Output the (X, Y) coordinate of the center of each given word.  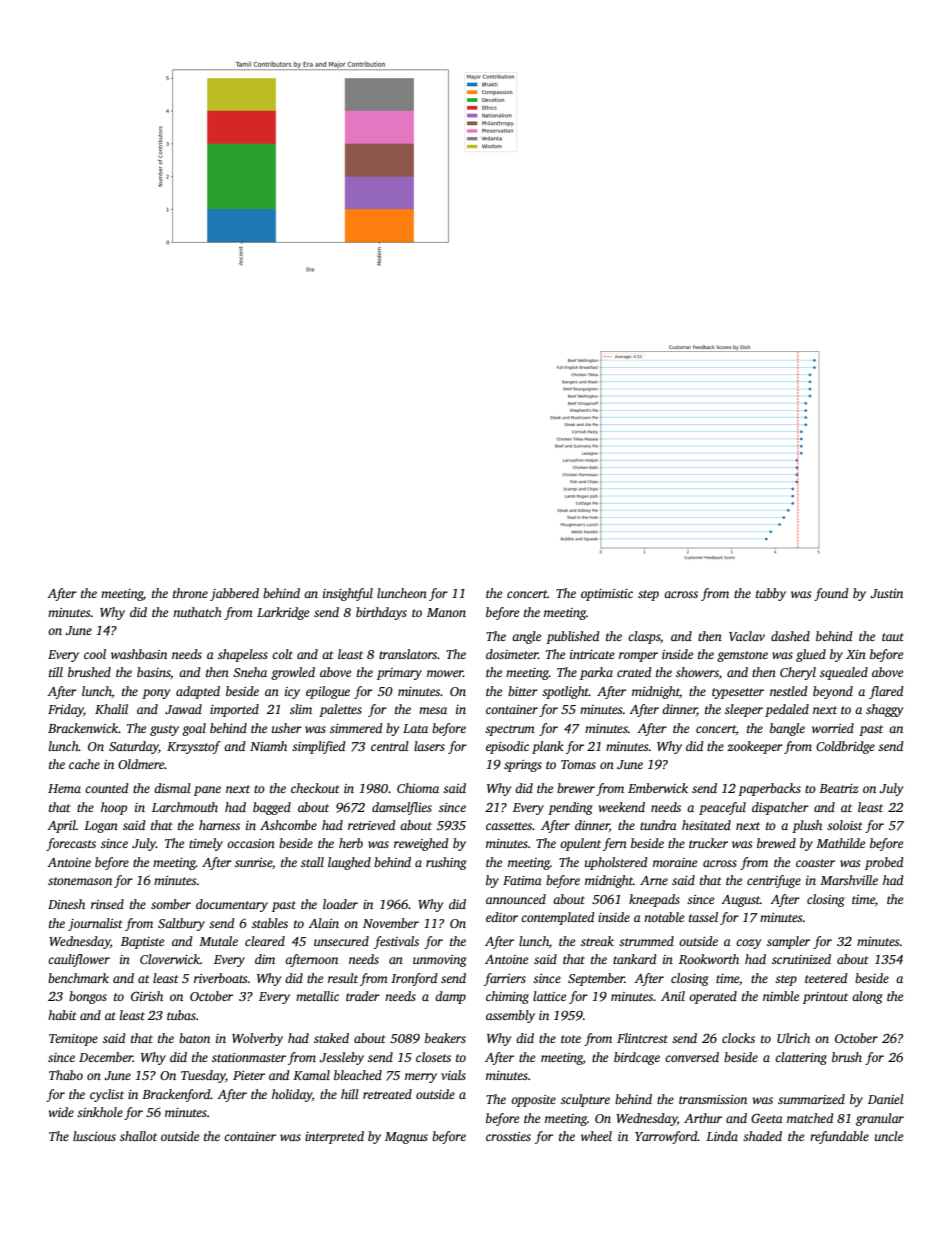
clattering (801, 1058)
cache (84, 764)
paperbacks (769, 789)
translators (408, 654)
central (390, 746)
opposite (533, 1101)
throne (190, 593)
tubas (181, 1015)
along (867, 997)
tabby (771, 594)
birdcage (637, 1058)
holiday (292, 1095)
